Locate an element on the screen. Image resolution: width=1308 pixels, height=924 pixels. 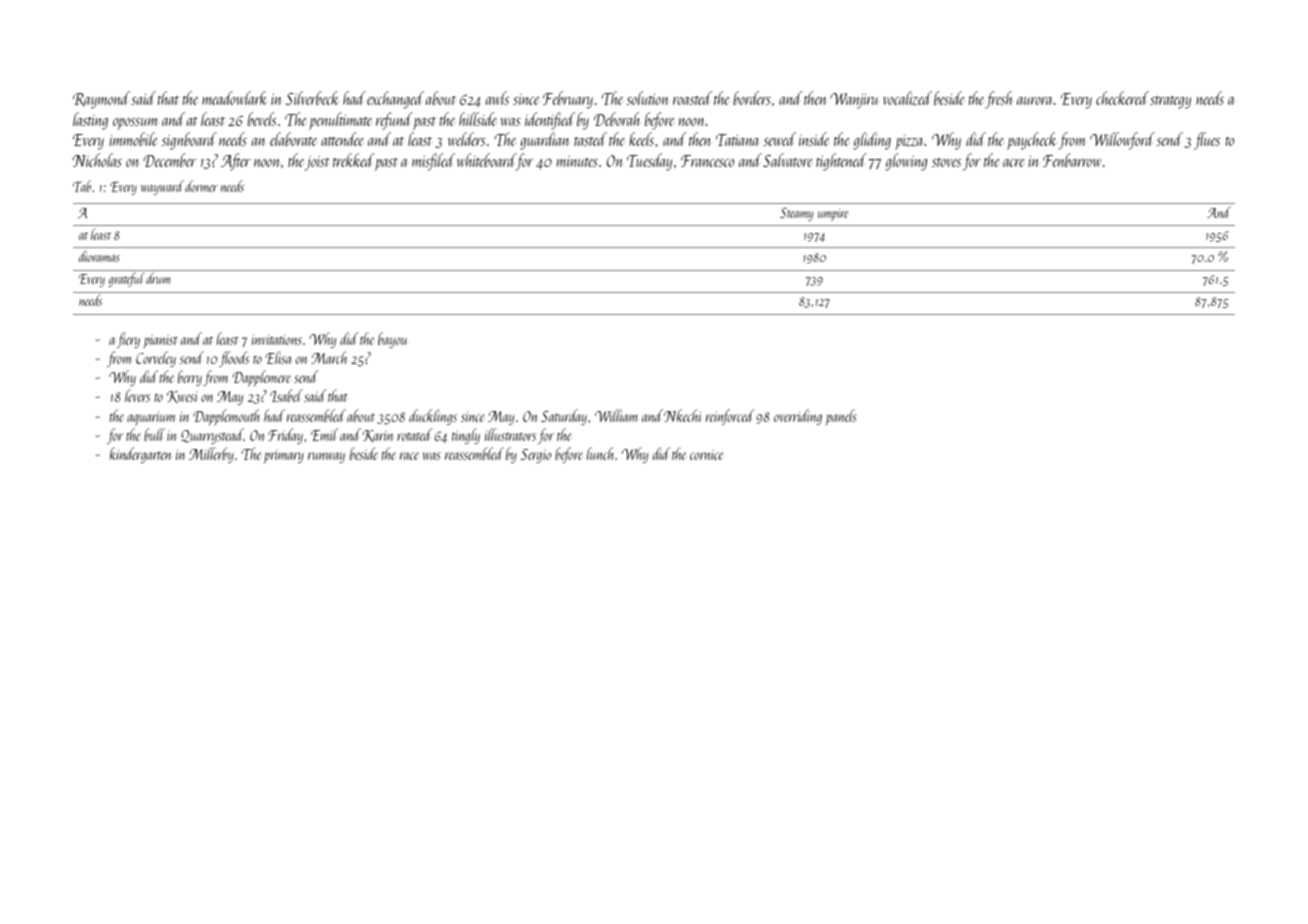
cornice is located at coordinates (706, 454).
